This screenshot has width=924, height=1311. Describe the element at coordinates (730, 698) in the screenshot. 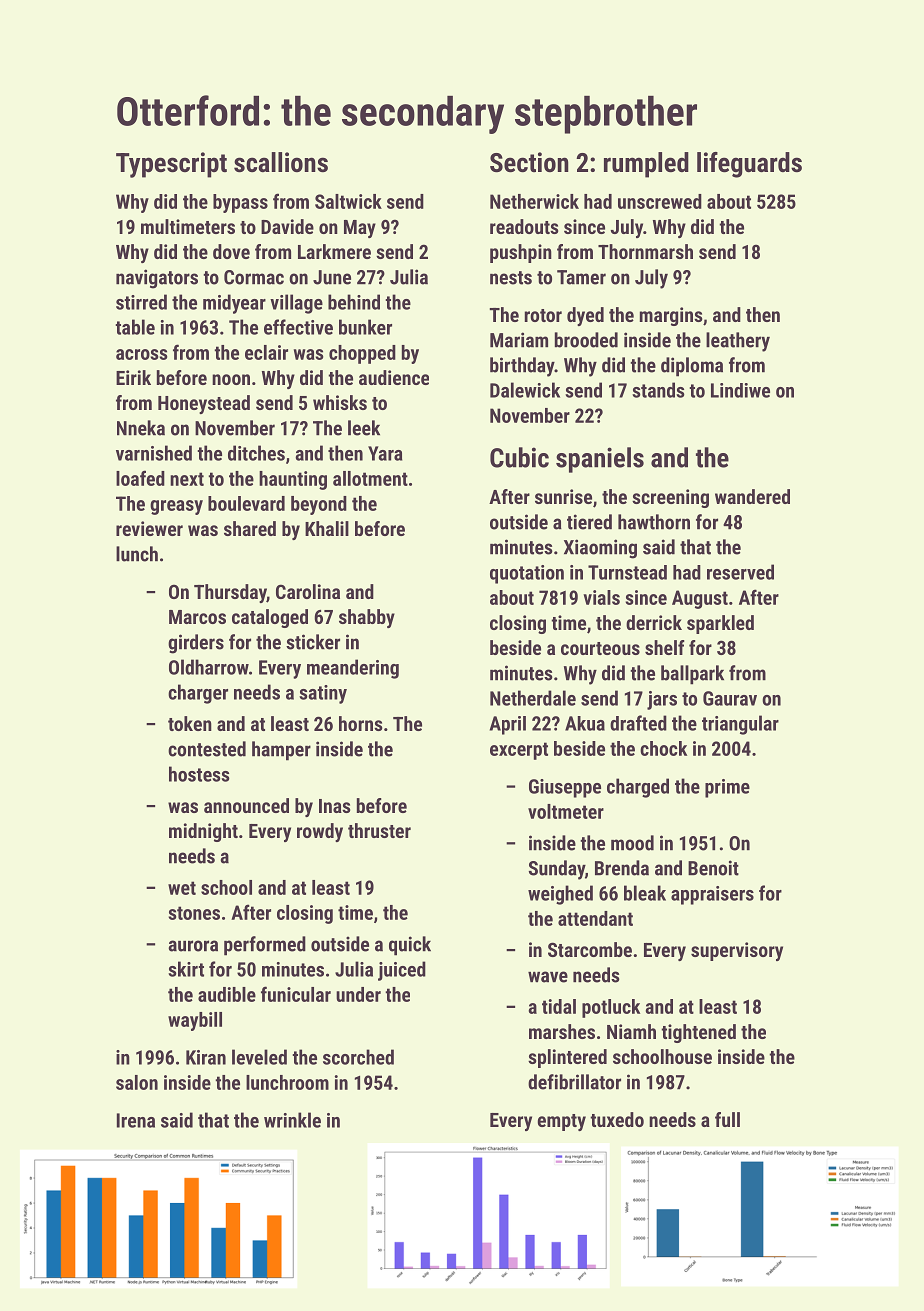

I see `Gaurav` at that location.
